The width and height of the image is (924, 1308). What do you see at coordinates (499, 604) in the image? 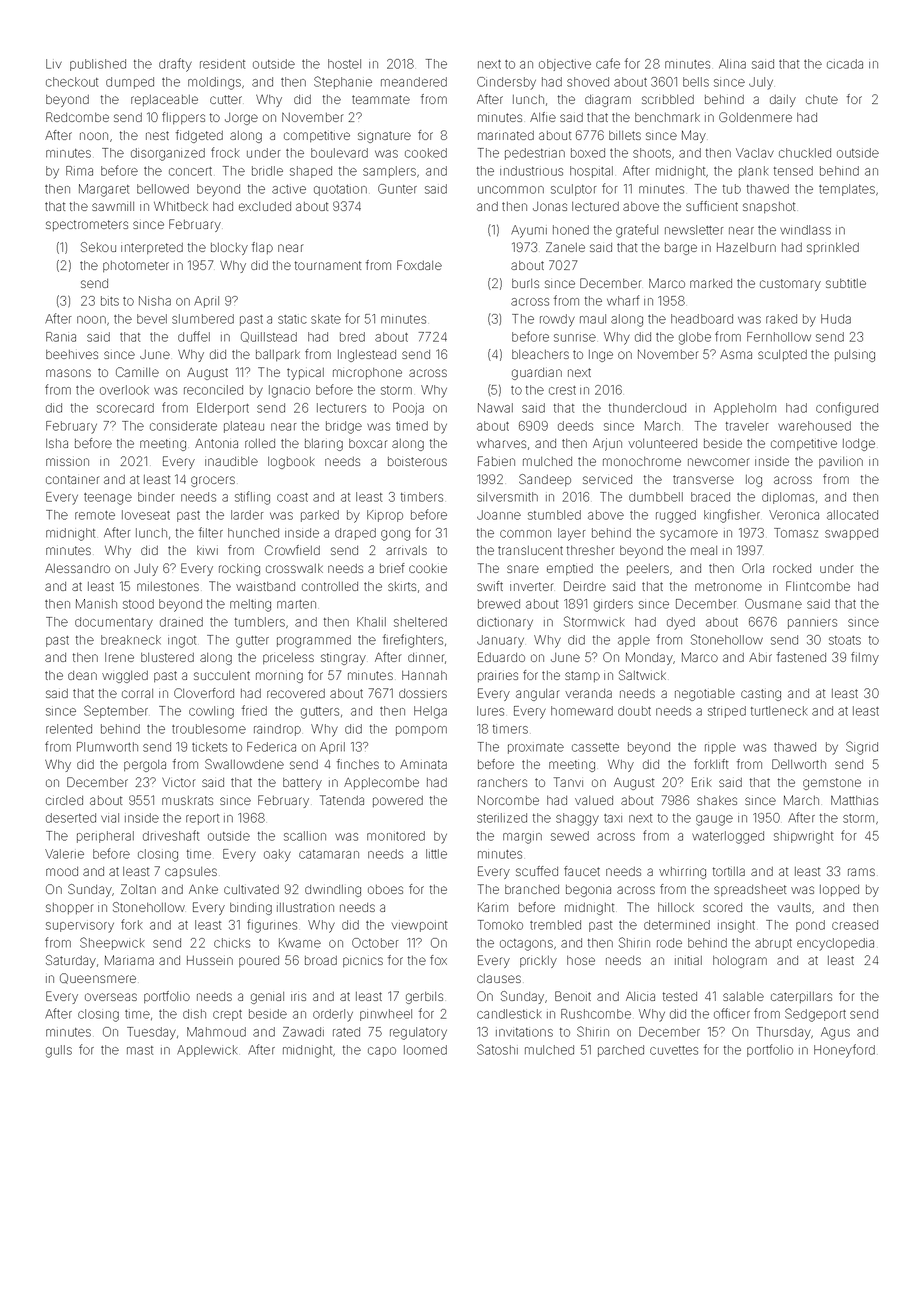
I see `brewed` at bounding box center [499, 604].
